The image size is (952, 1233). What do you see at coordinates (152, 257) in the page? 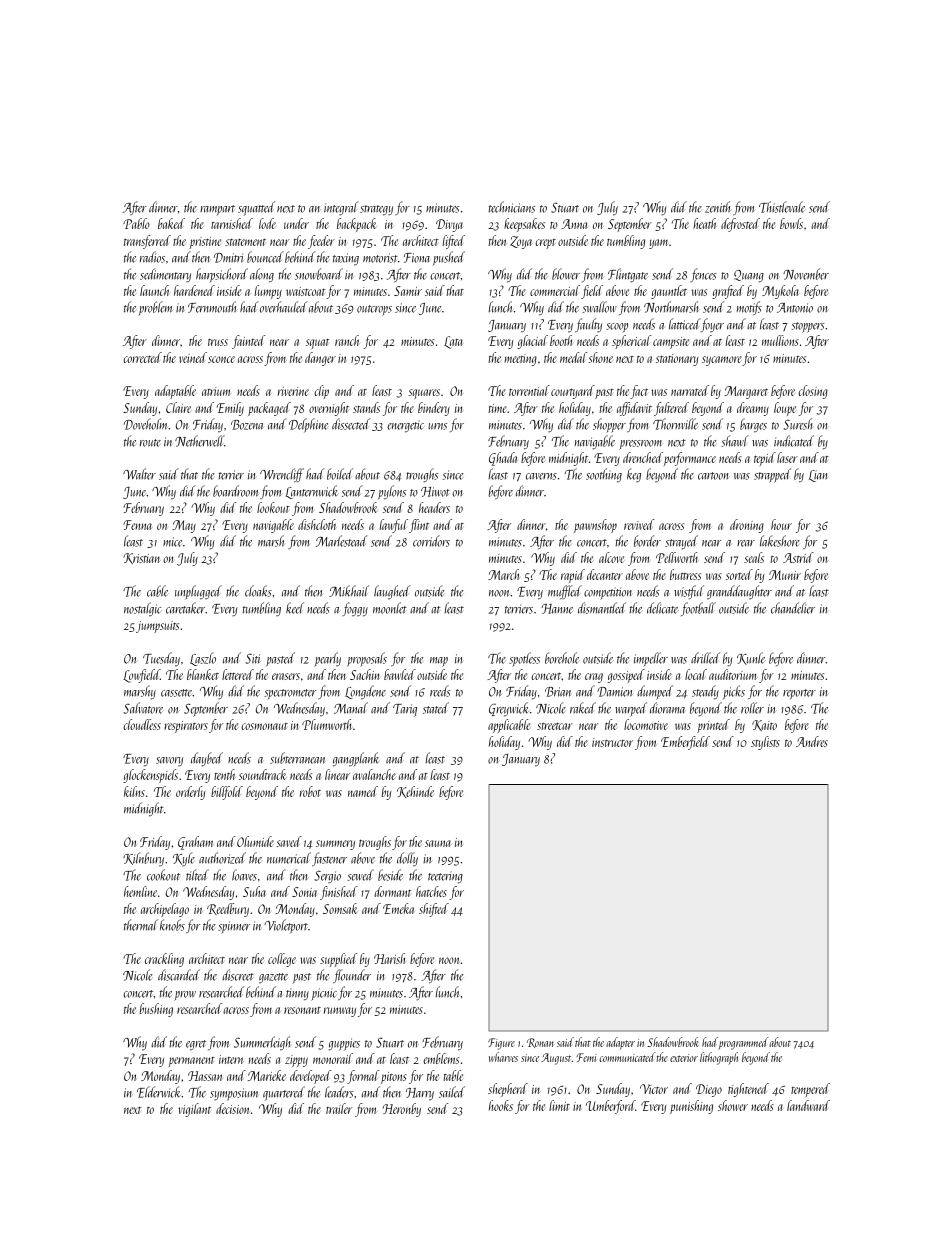
I see `radios` at bounding box center [152, 257].
